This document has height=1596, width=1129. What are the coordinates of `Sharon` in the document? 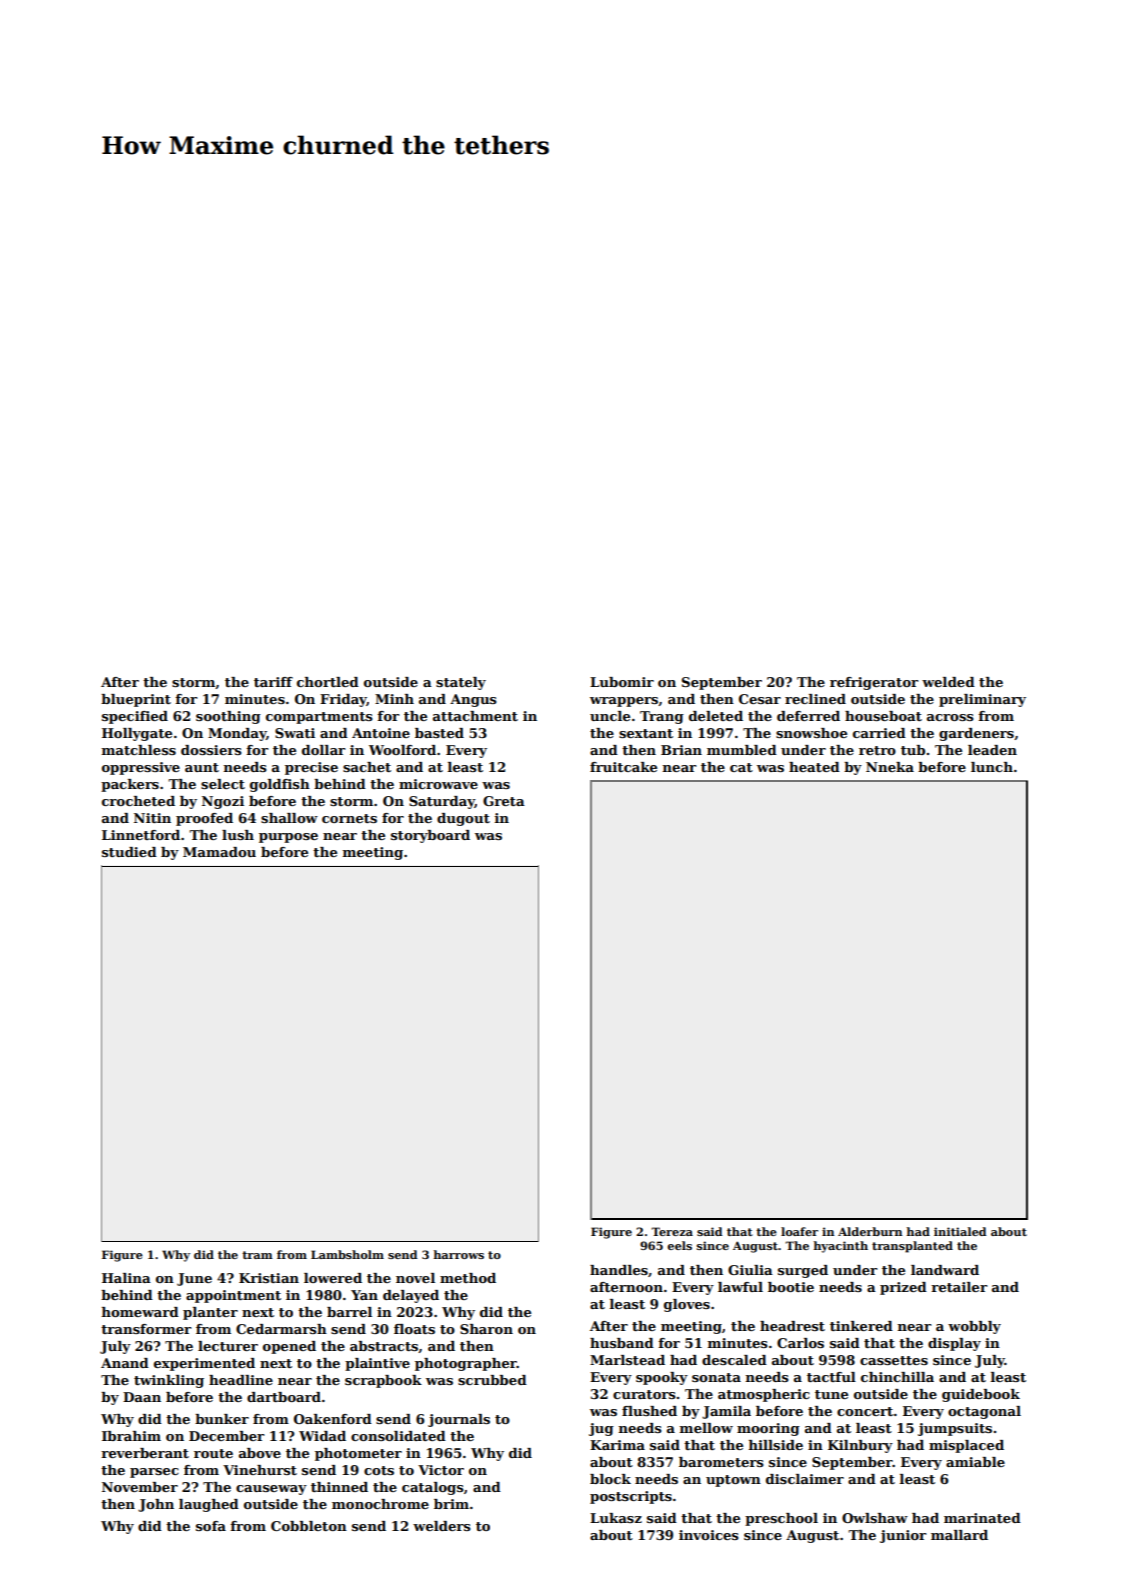 It's located at (486, 1329).
